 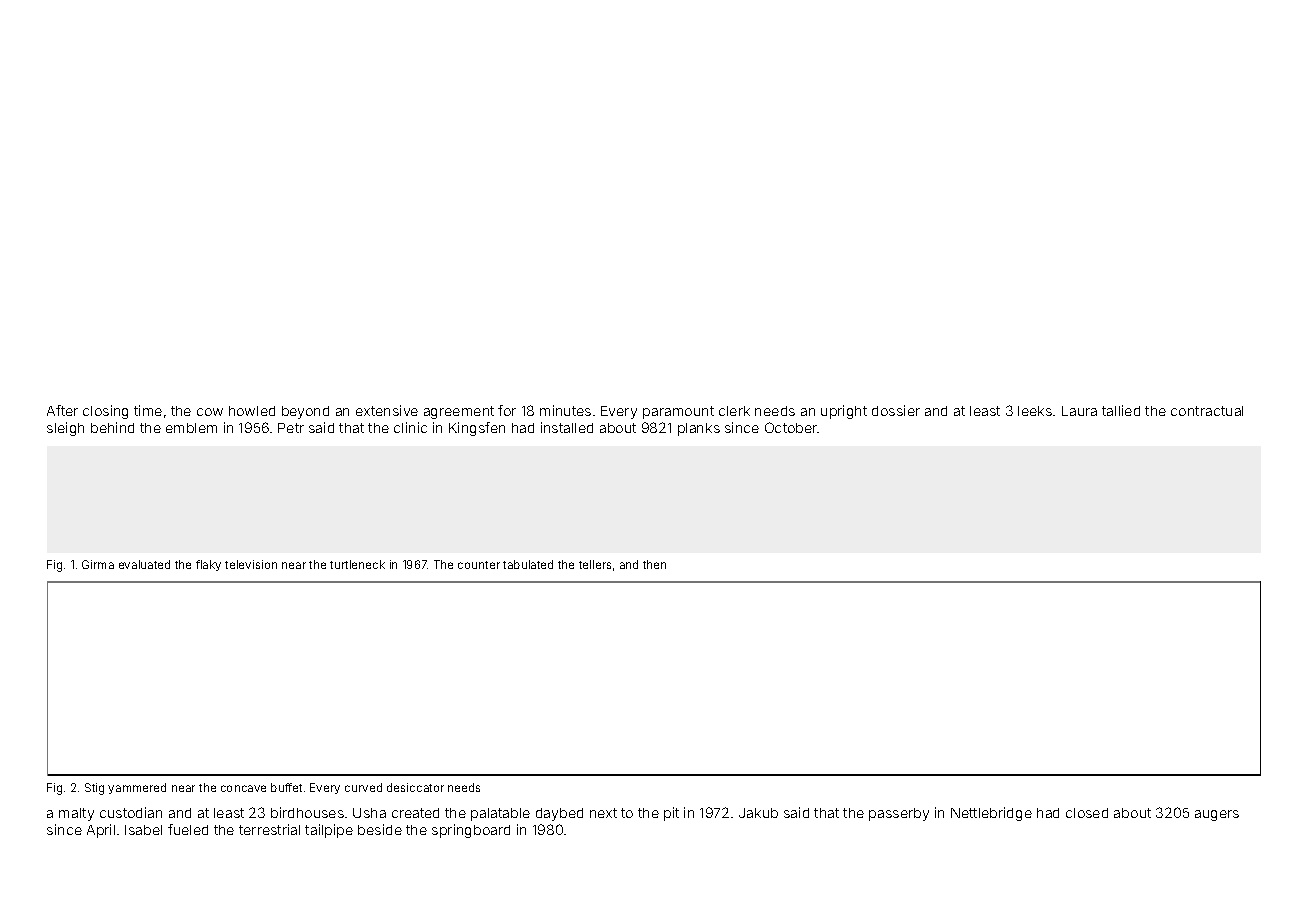 What do you see at coordinates (477, 429) in the screenshot?
I see `Kingsfen` at bounding box center [477, 429].
